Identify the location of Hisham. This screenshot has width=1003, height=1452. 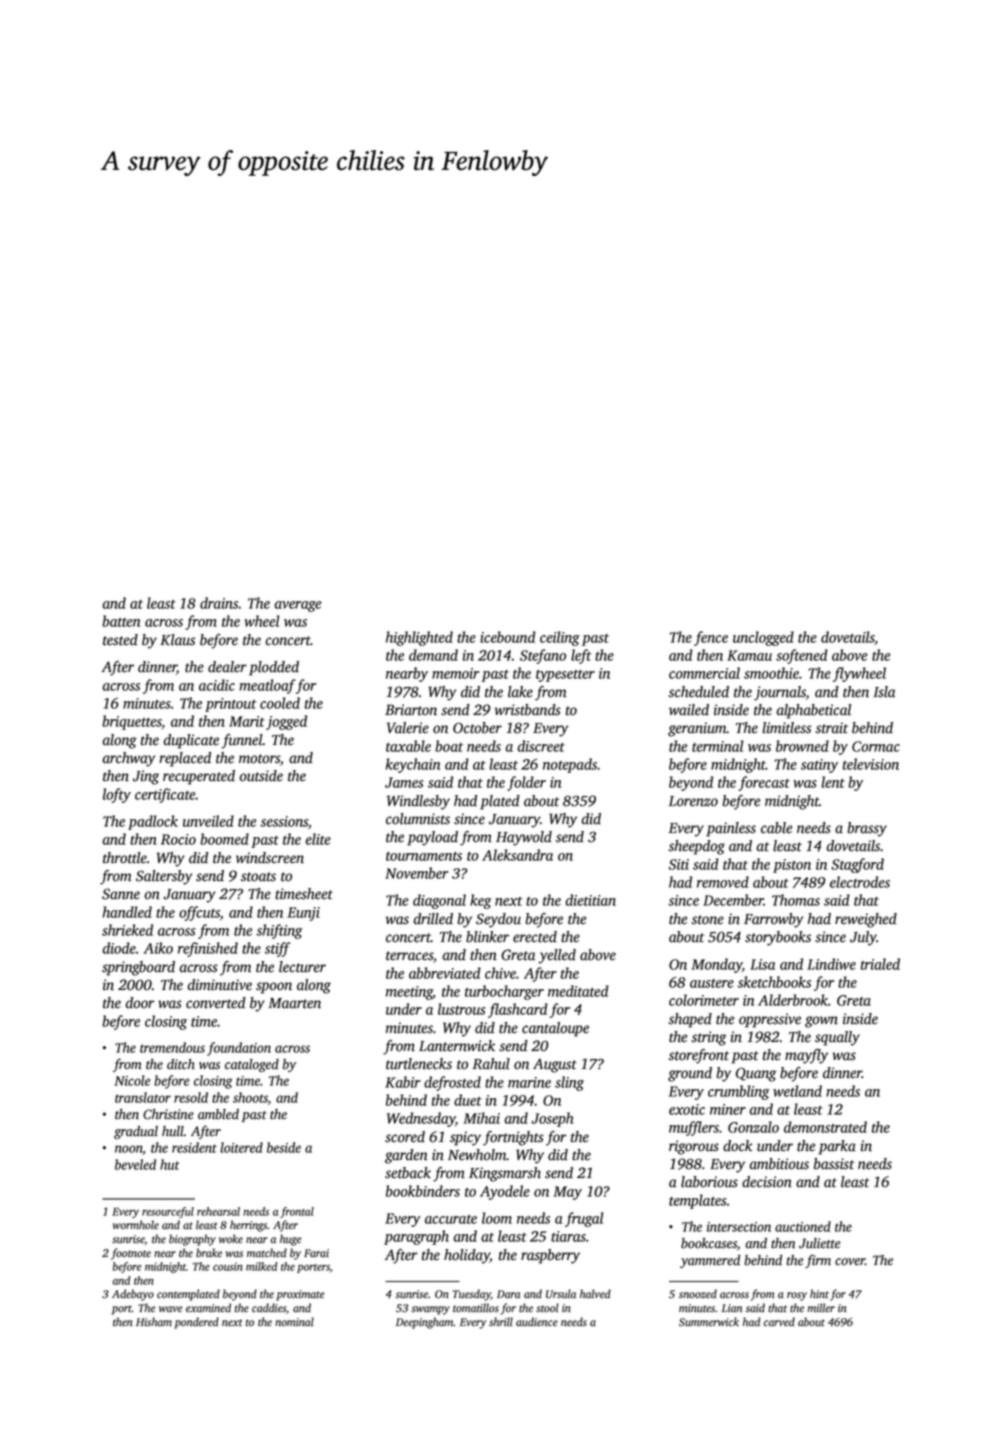
(154, 1321).
